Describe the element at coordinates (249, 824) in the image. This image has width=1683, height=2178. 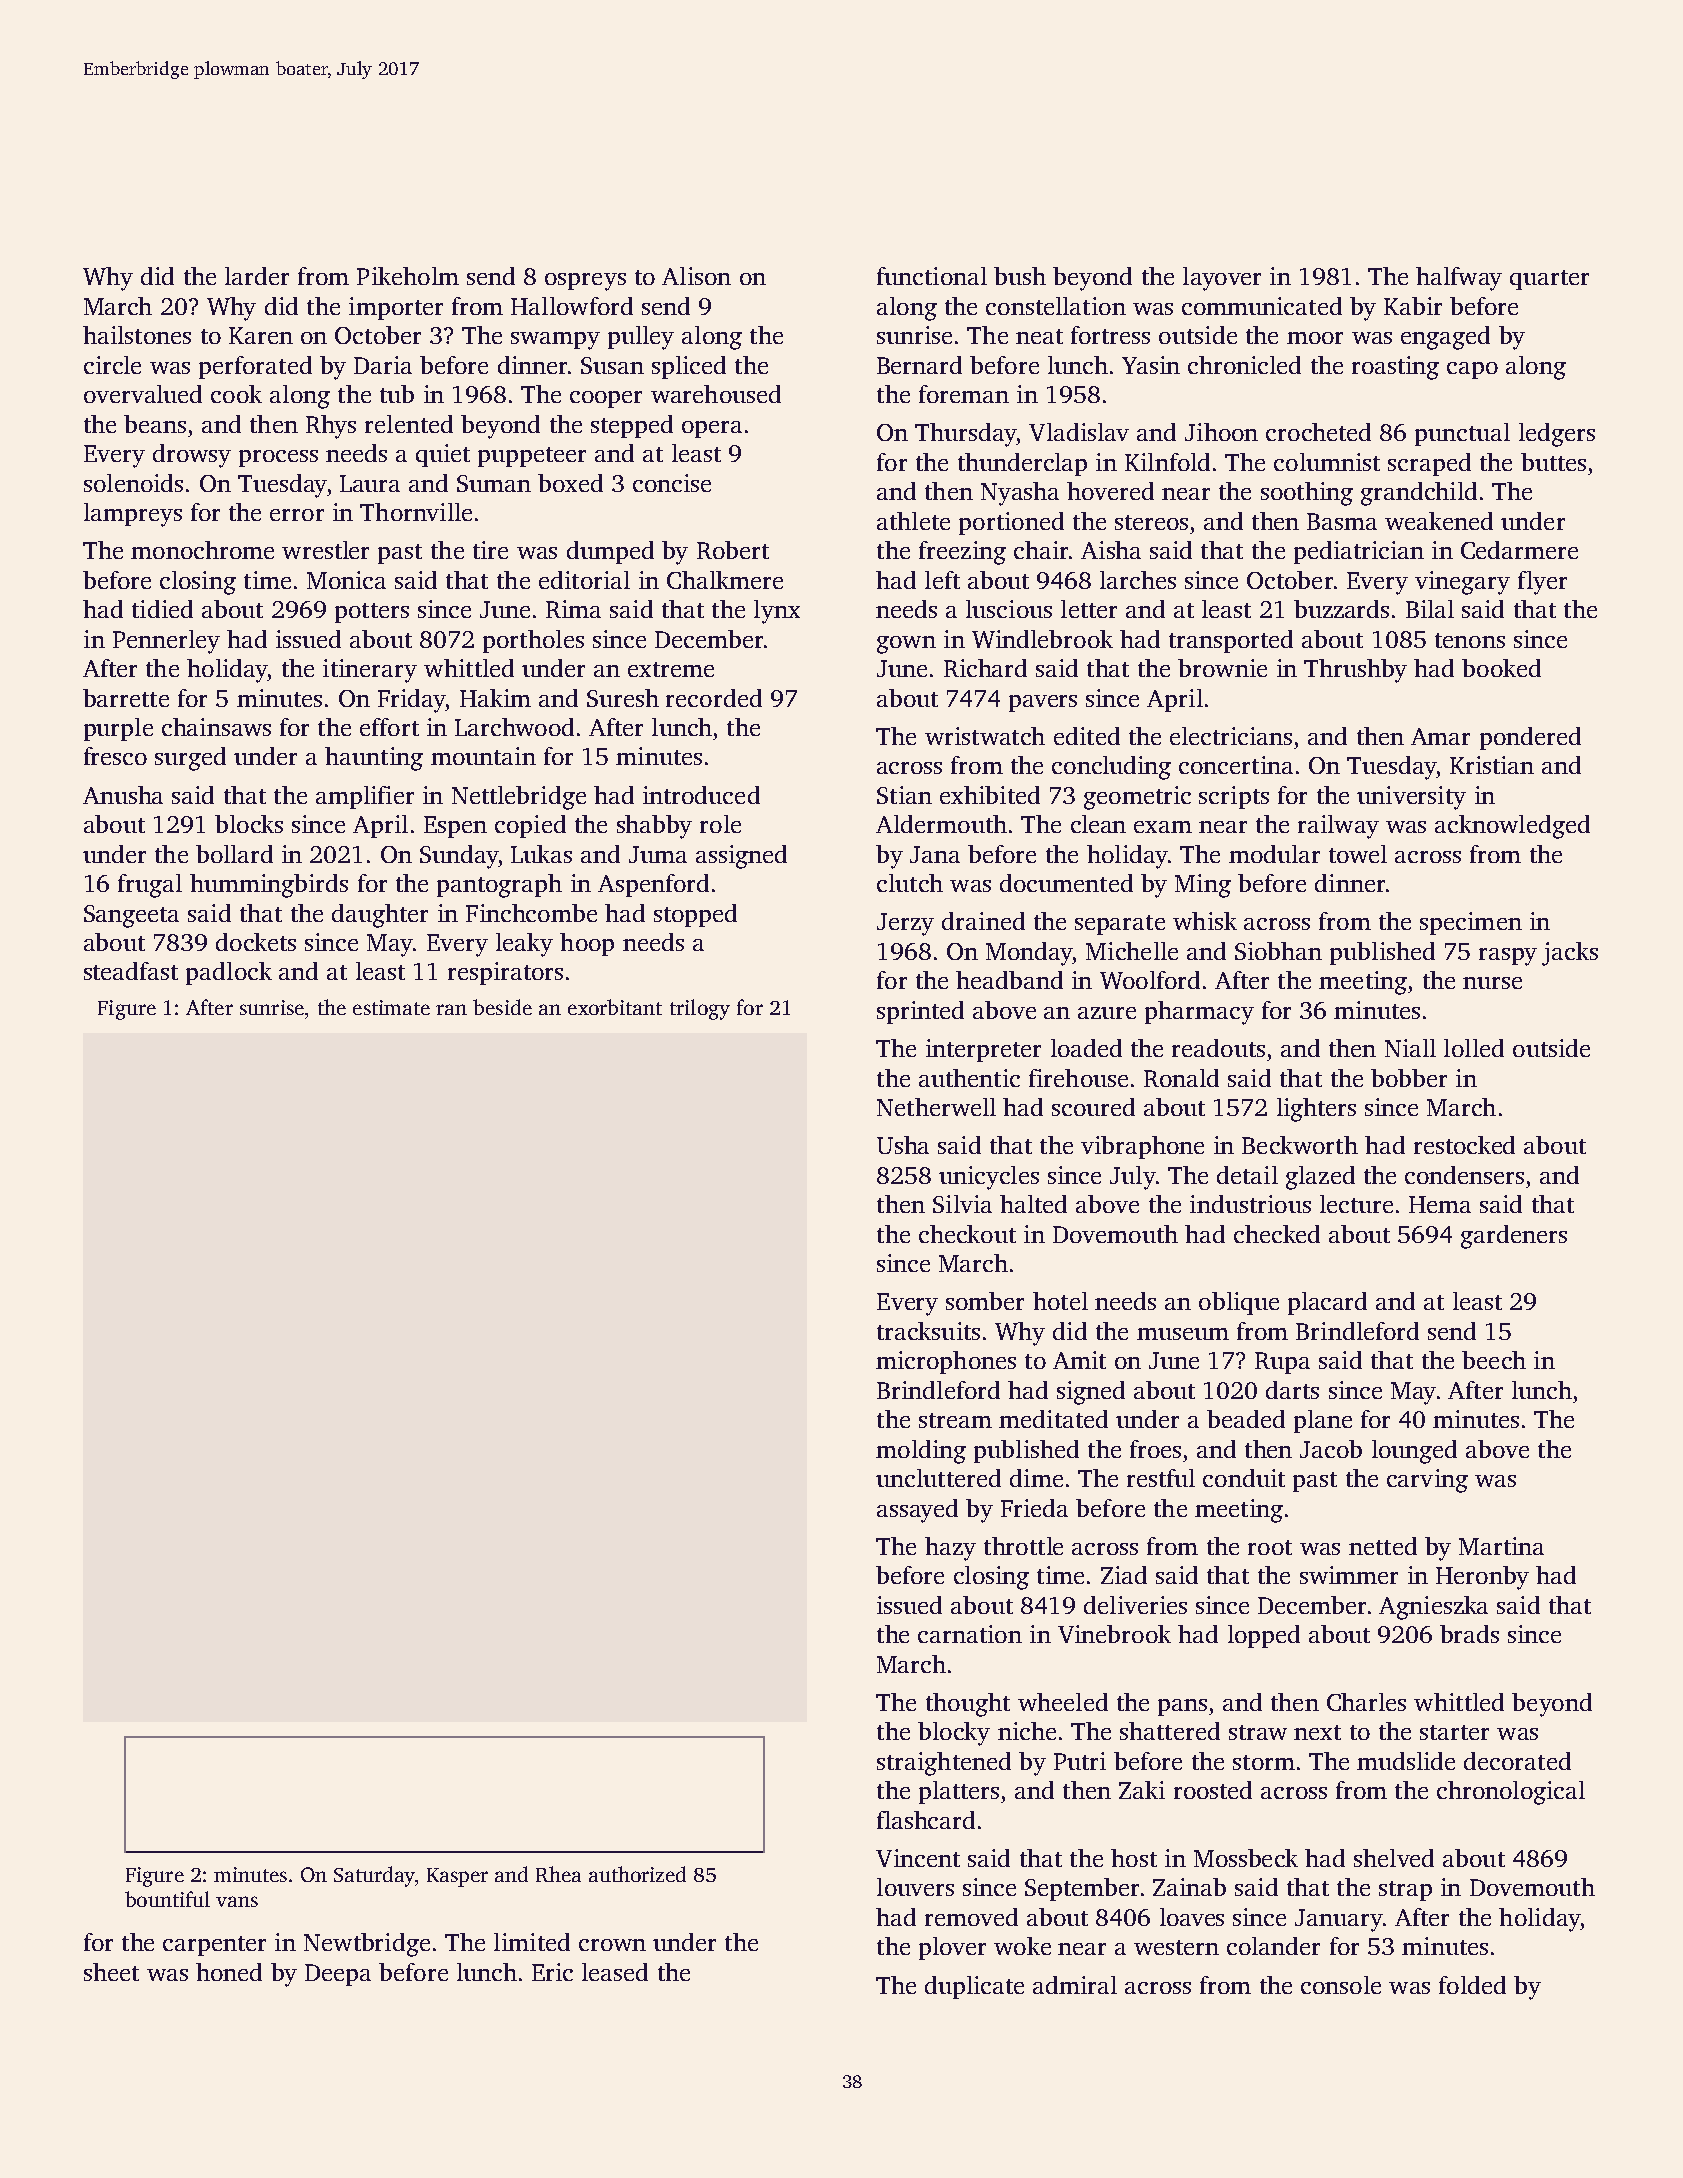
I see `blocks` at that location.
